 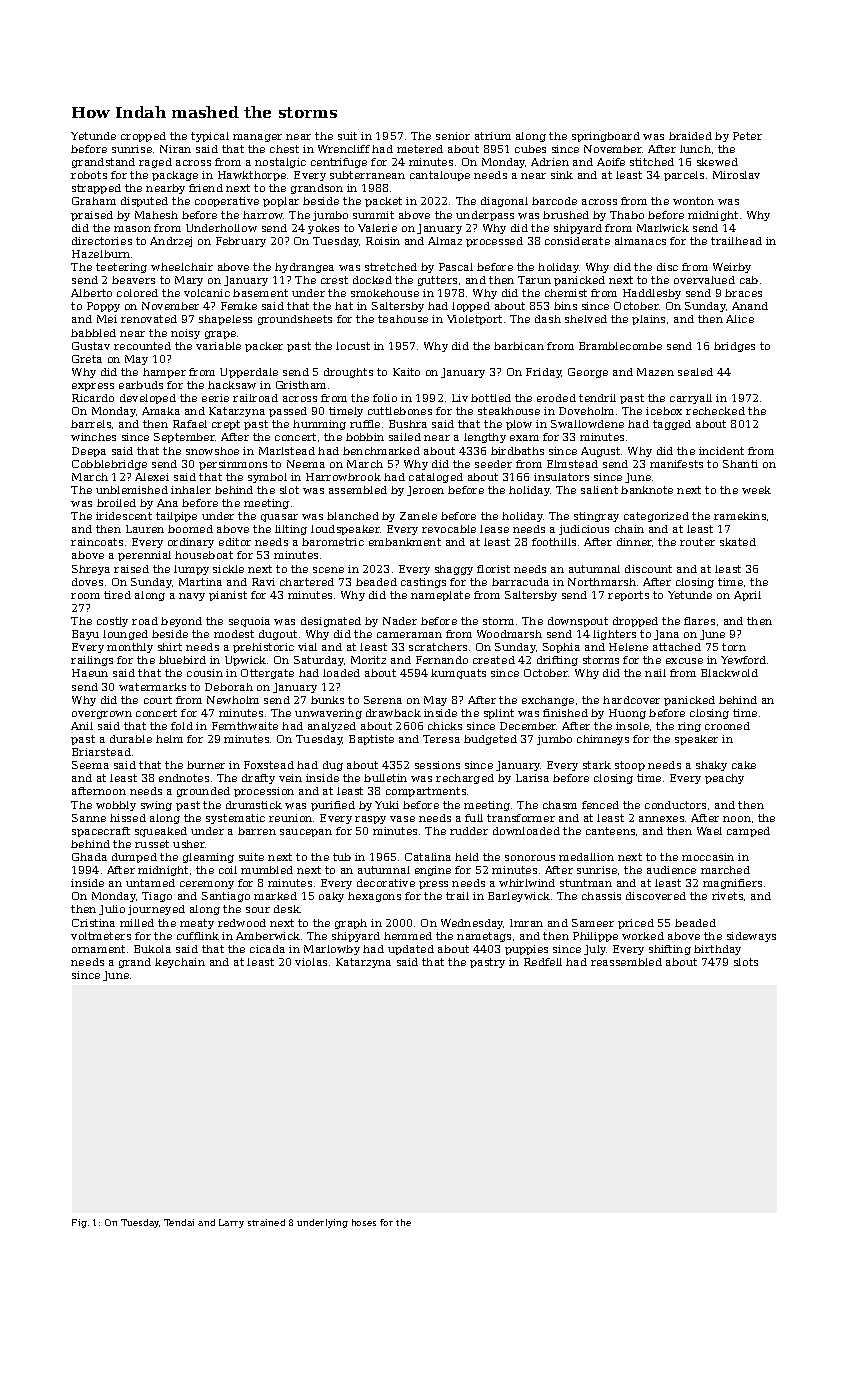 I want to click on Tendai, so click(x=179, y=1222).
